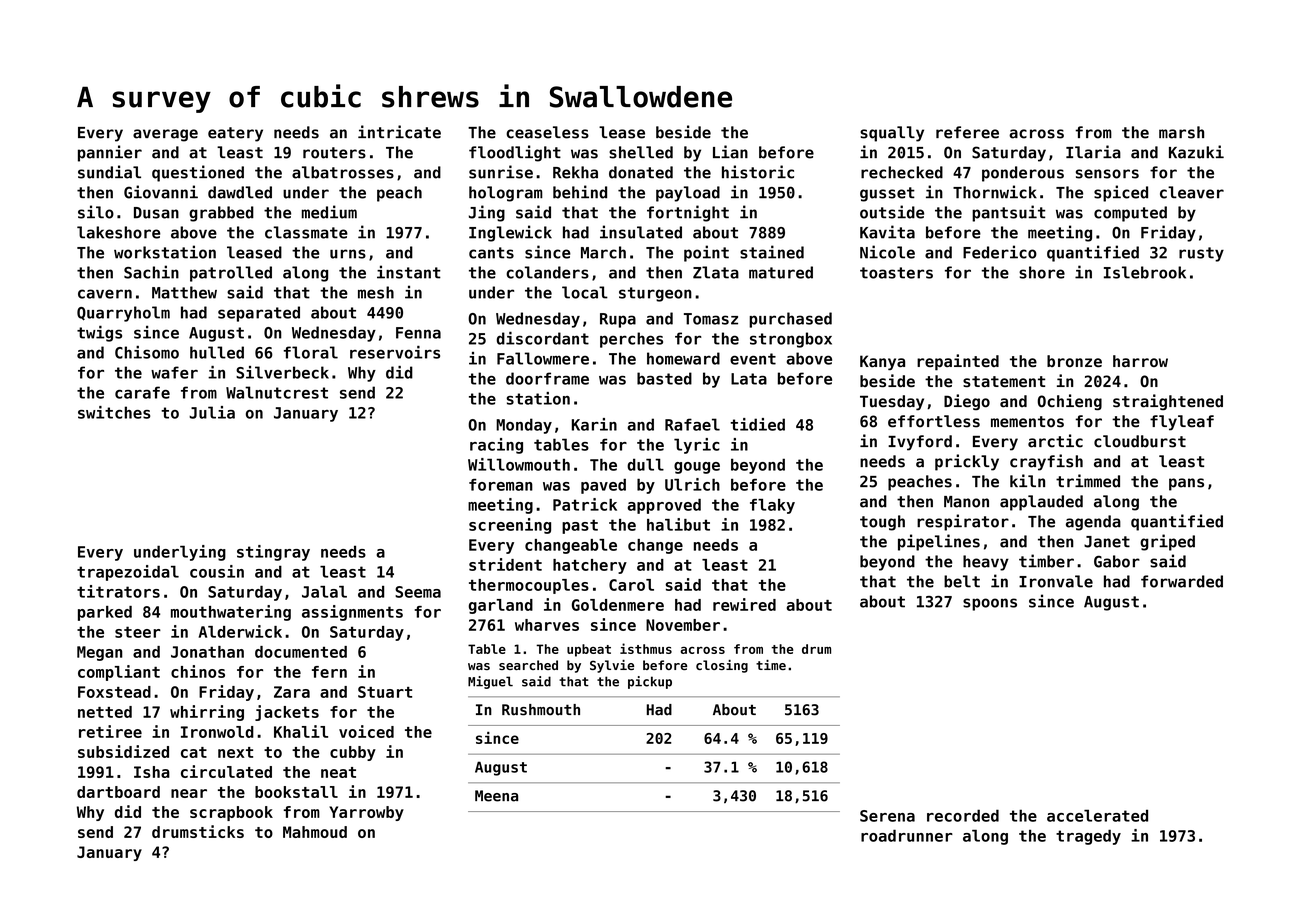  I want to click on ceaseless, so click(547, 132).
